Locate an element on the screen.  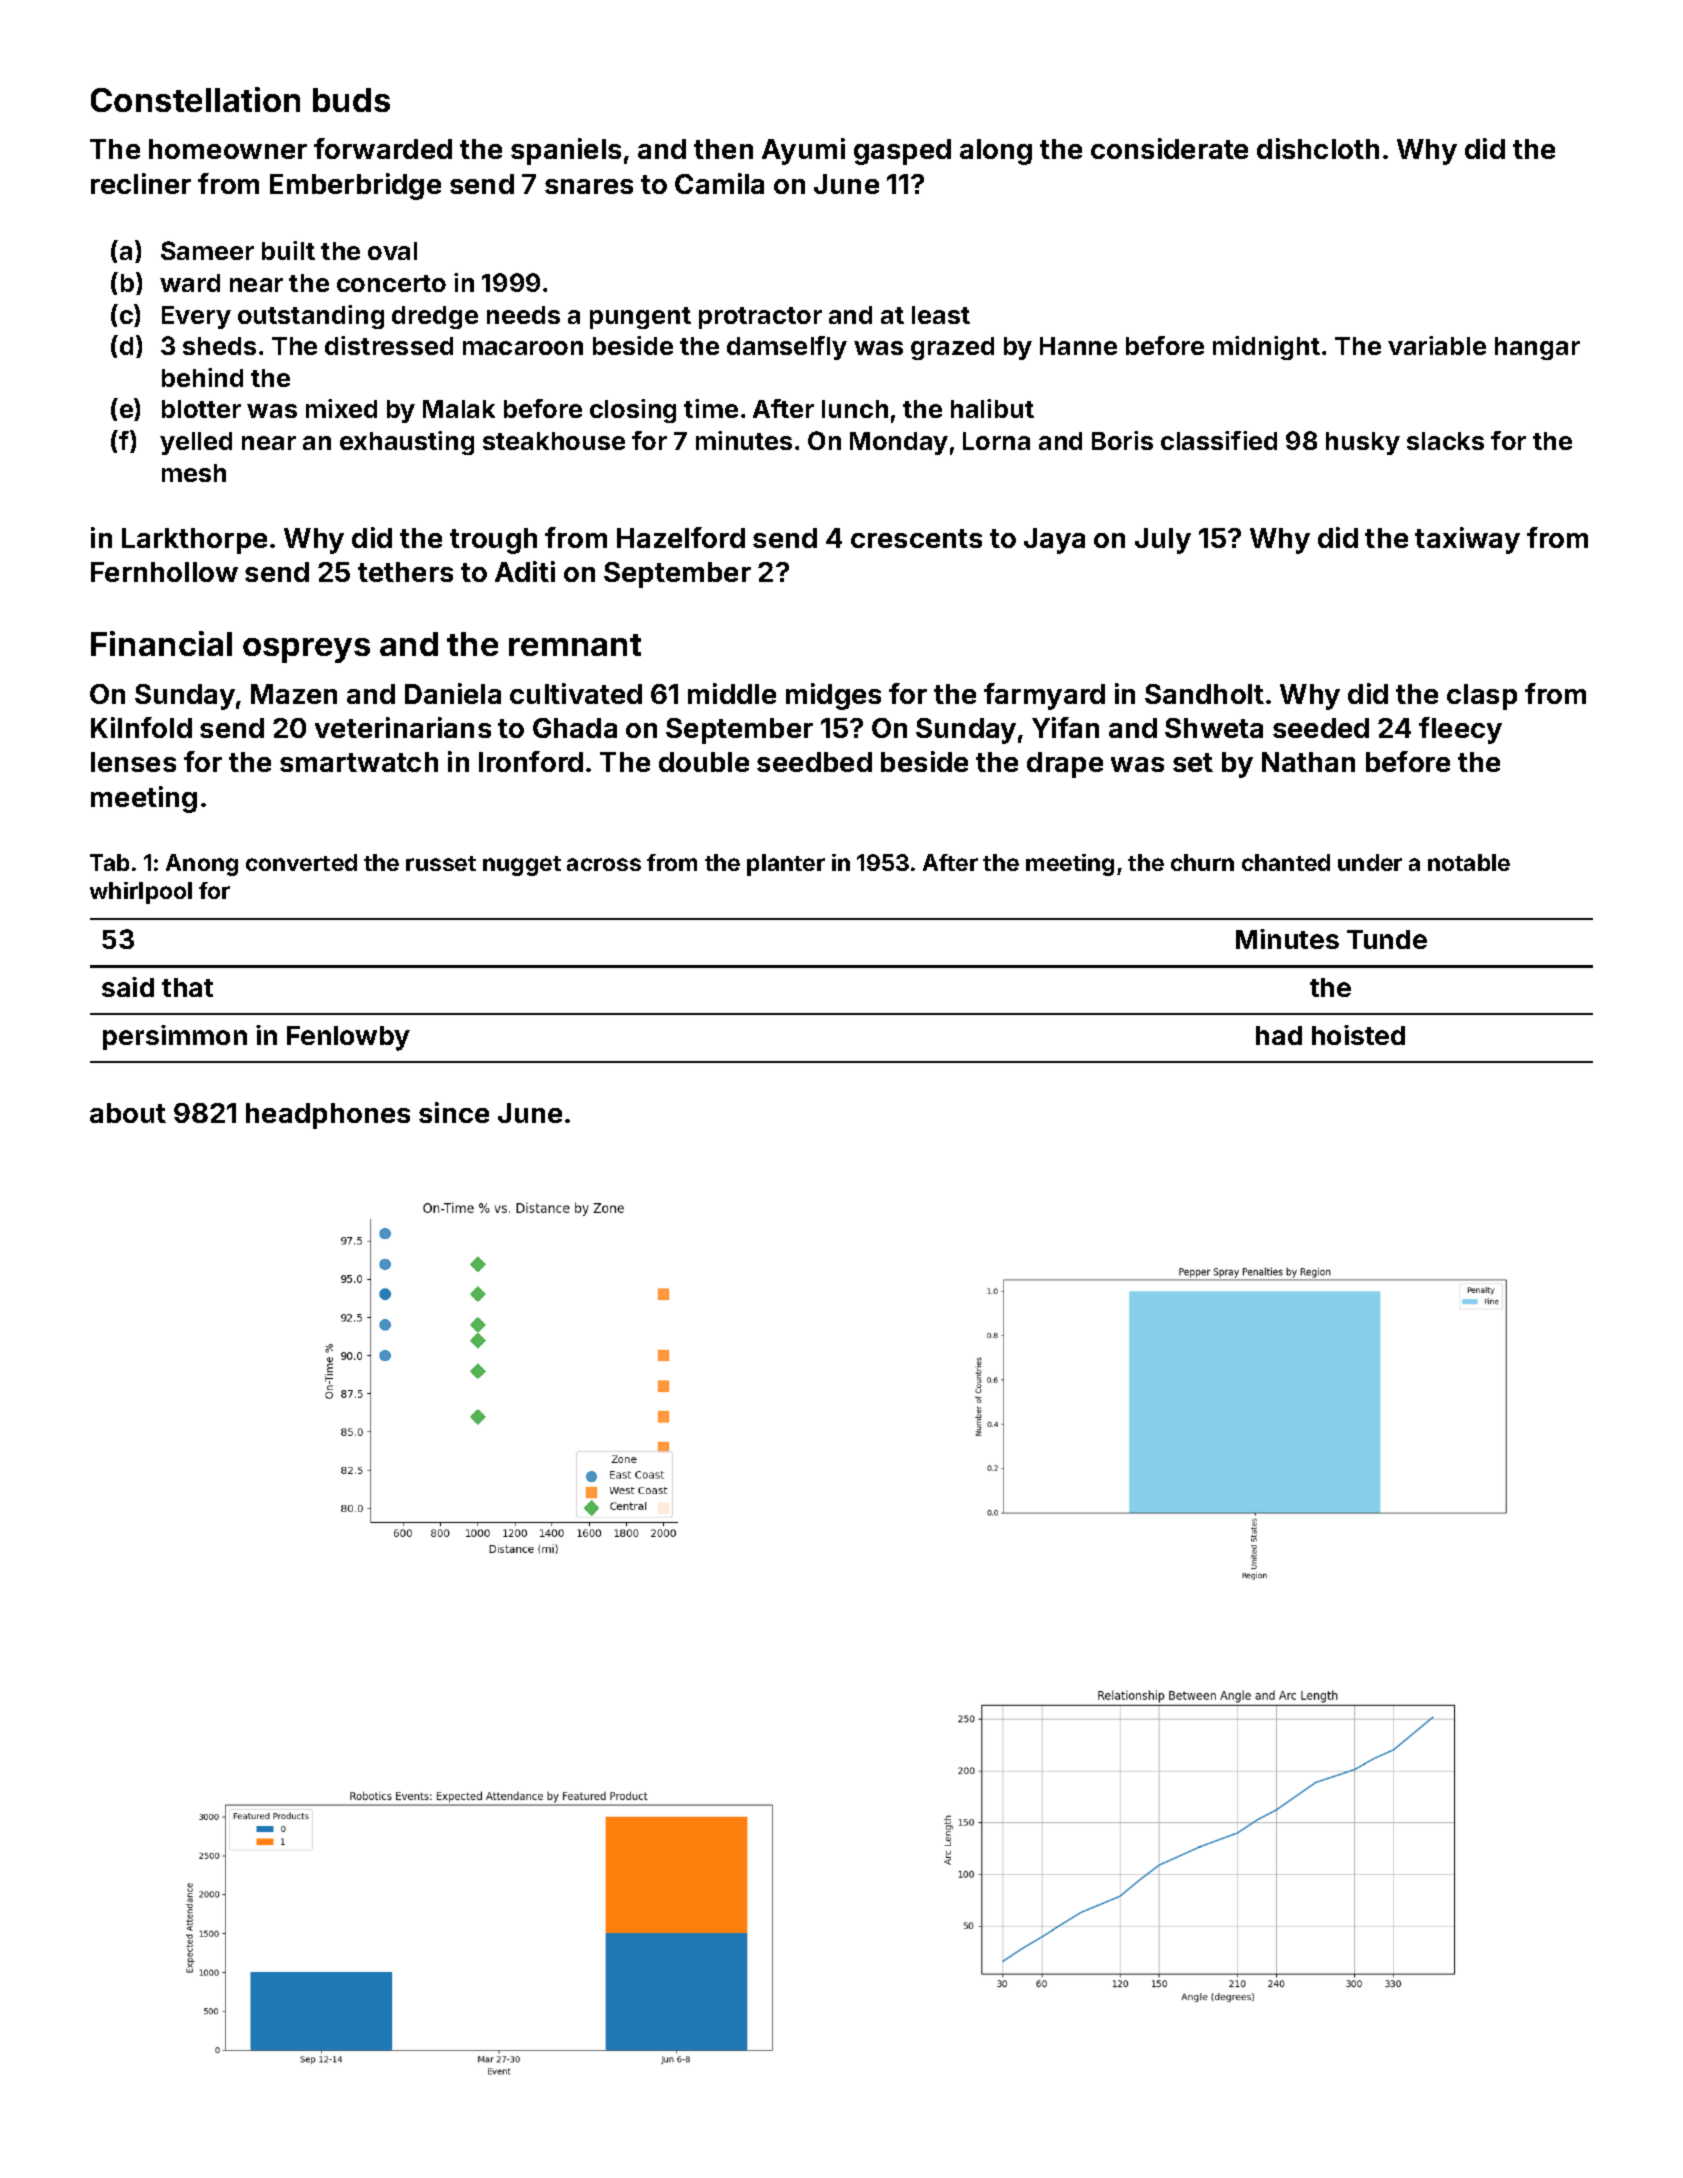
notable is located at coordinates (1469, 862).
